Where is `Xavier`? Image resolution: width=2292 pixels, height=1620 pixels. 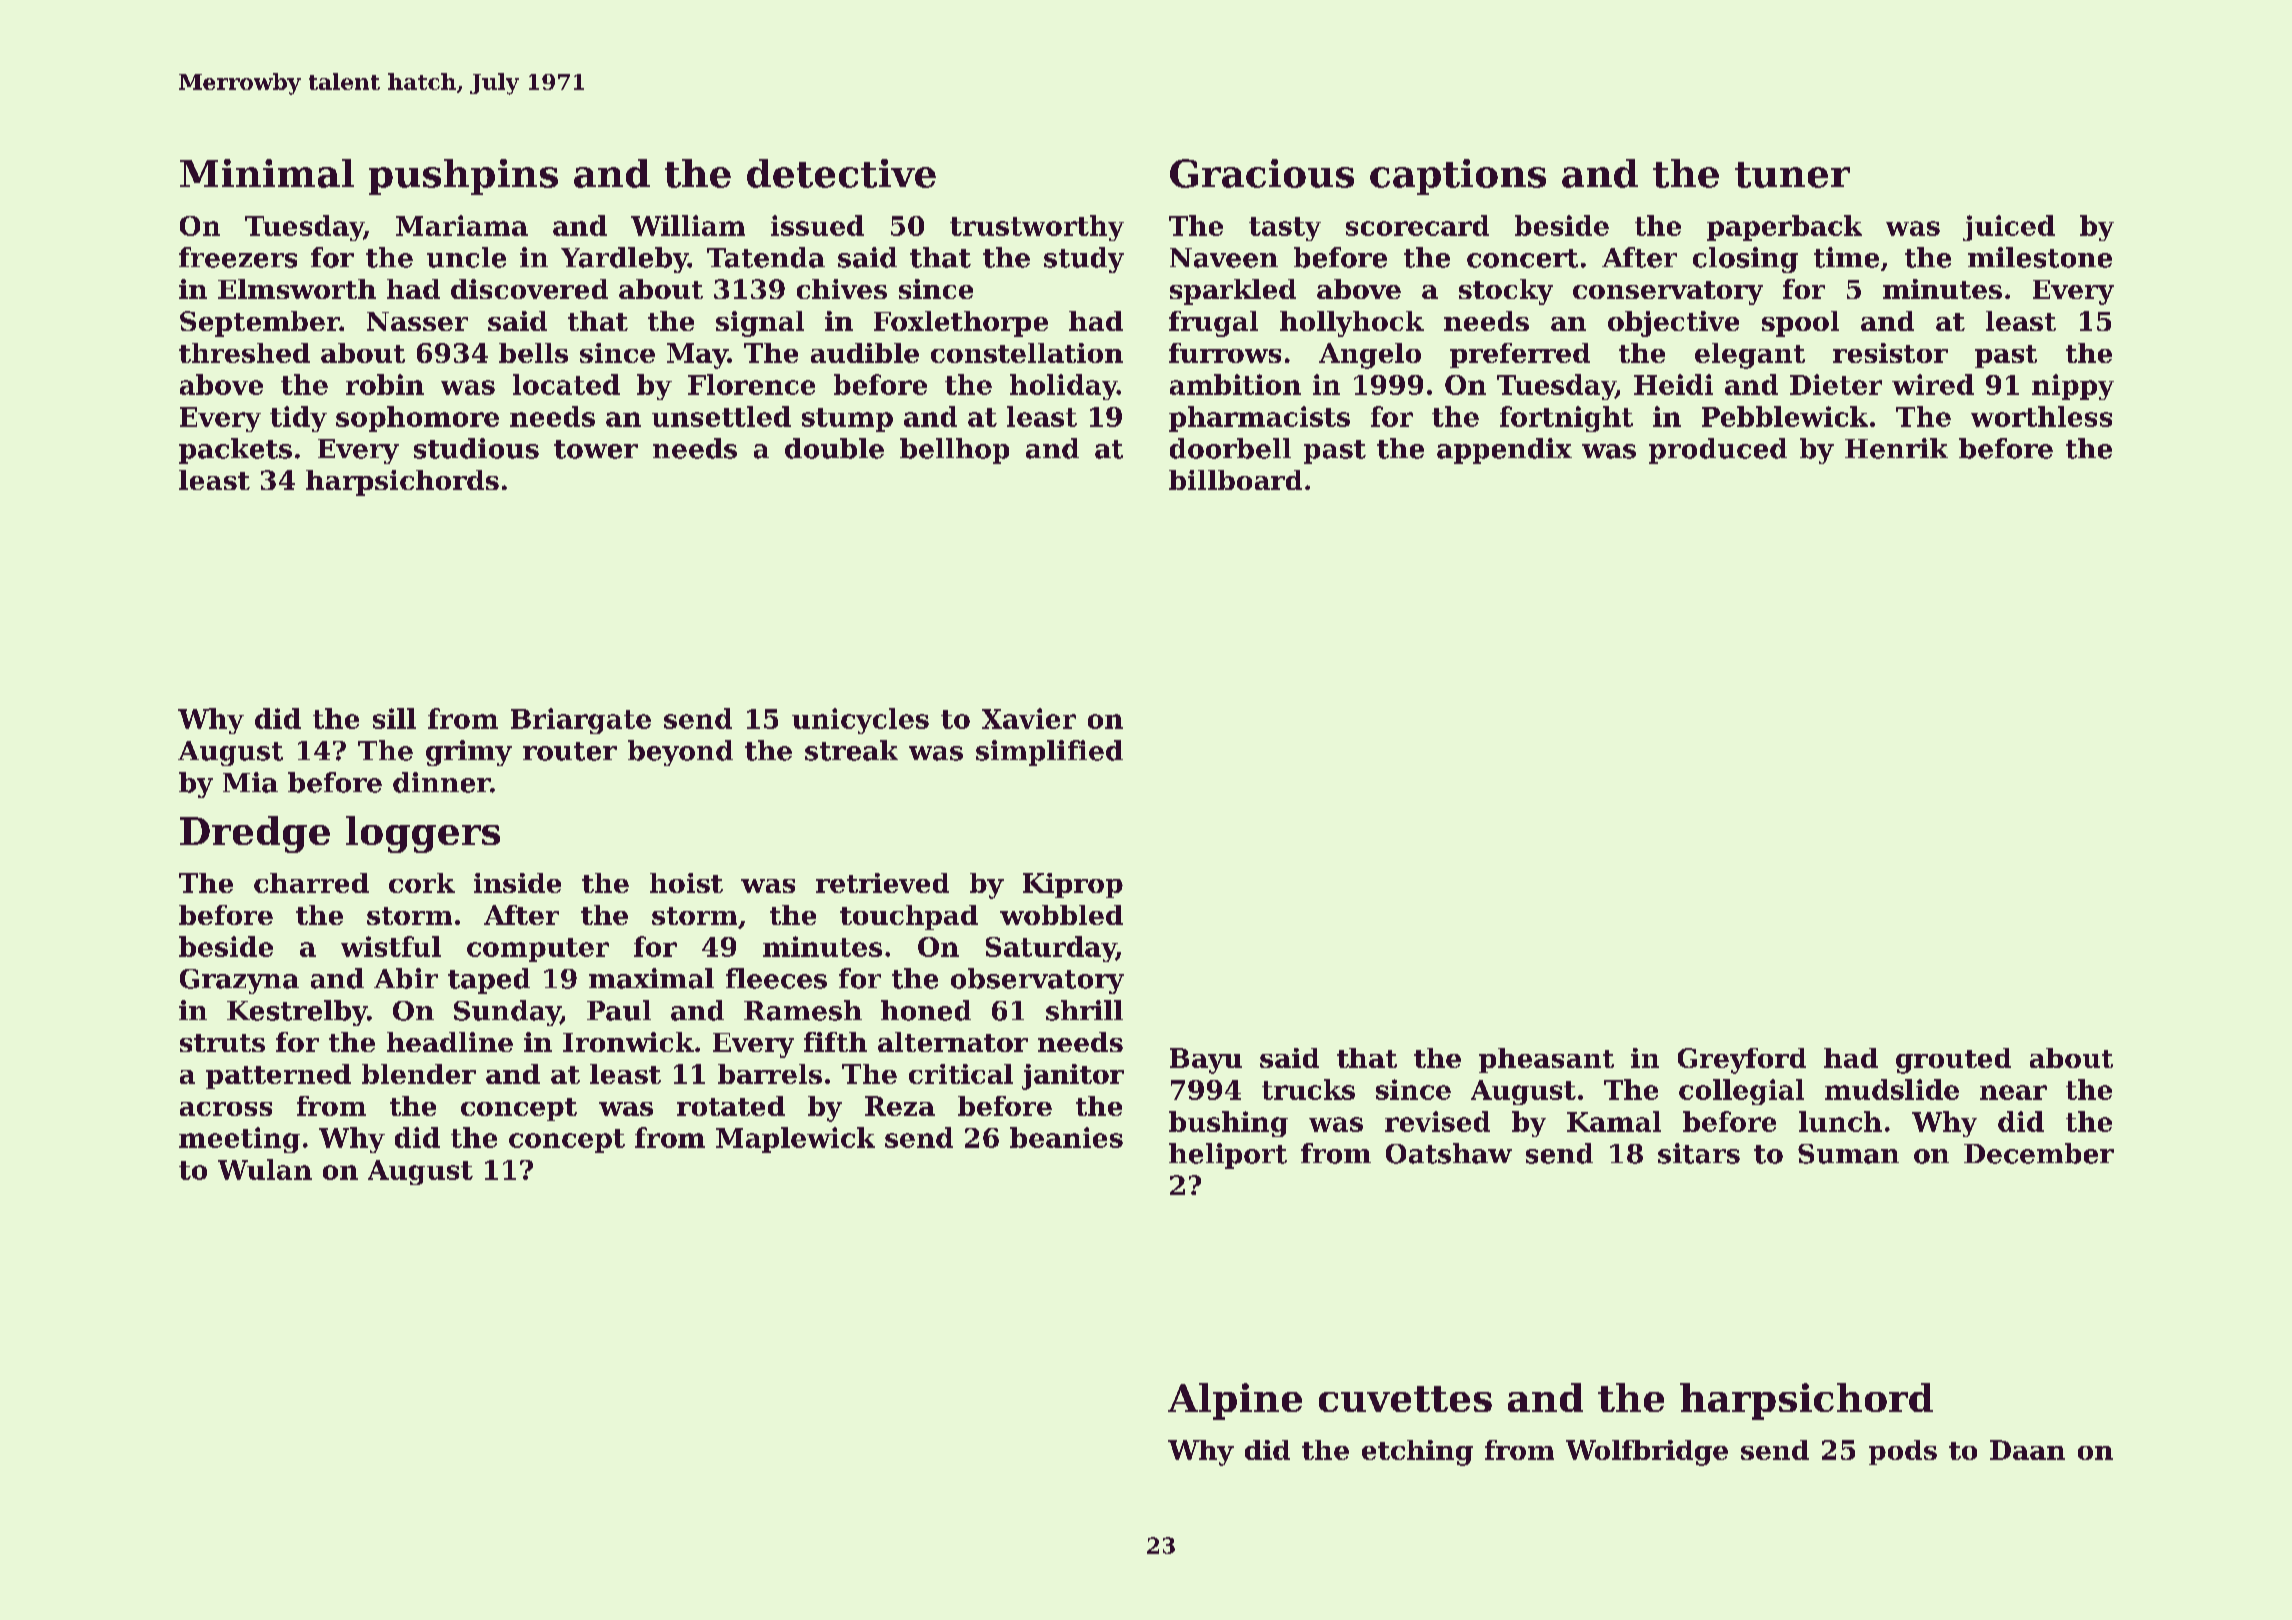 Xavier is located at coordinates (1029, 718).
